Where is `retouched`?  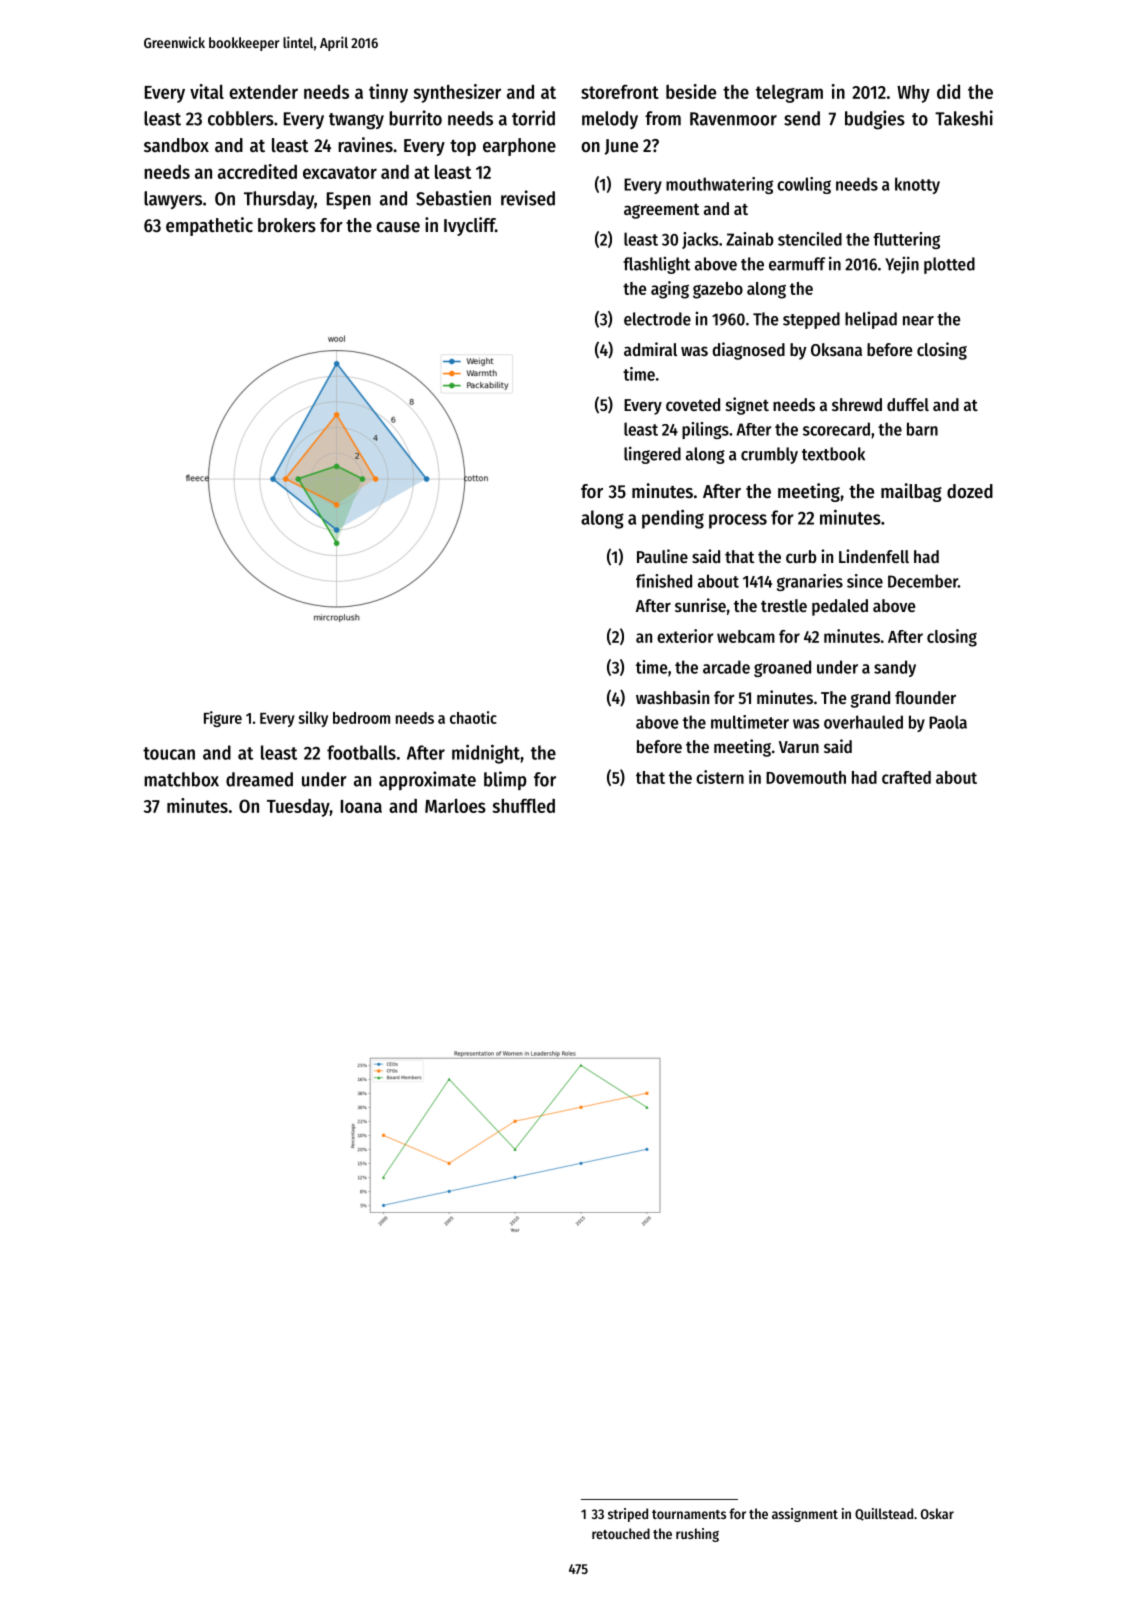
retouched is located at coordinates (621, 1533).
